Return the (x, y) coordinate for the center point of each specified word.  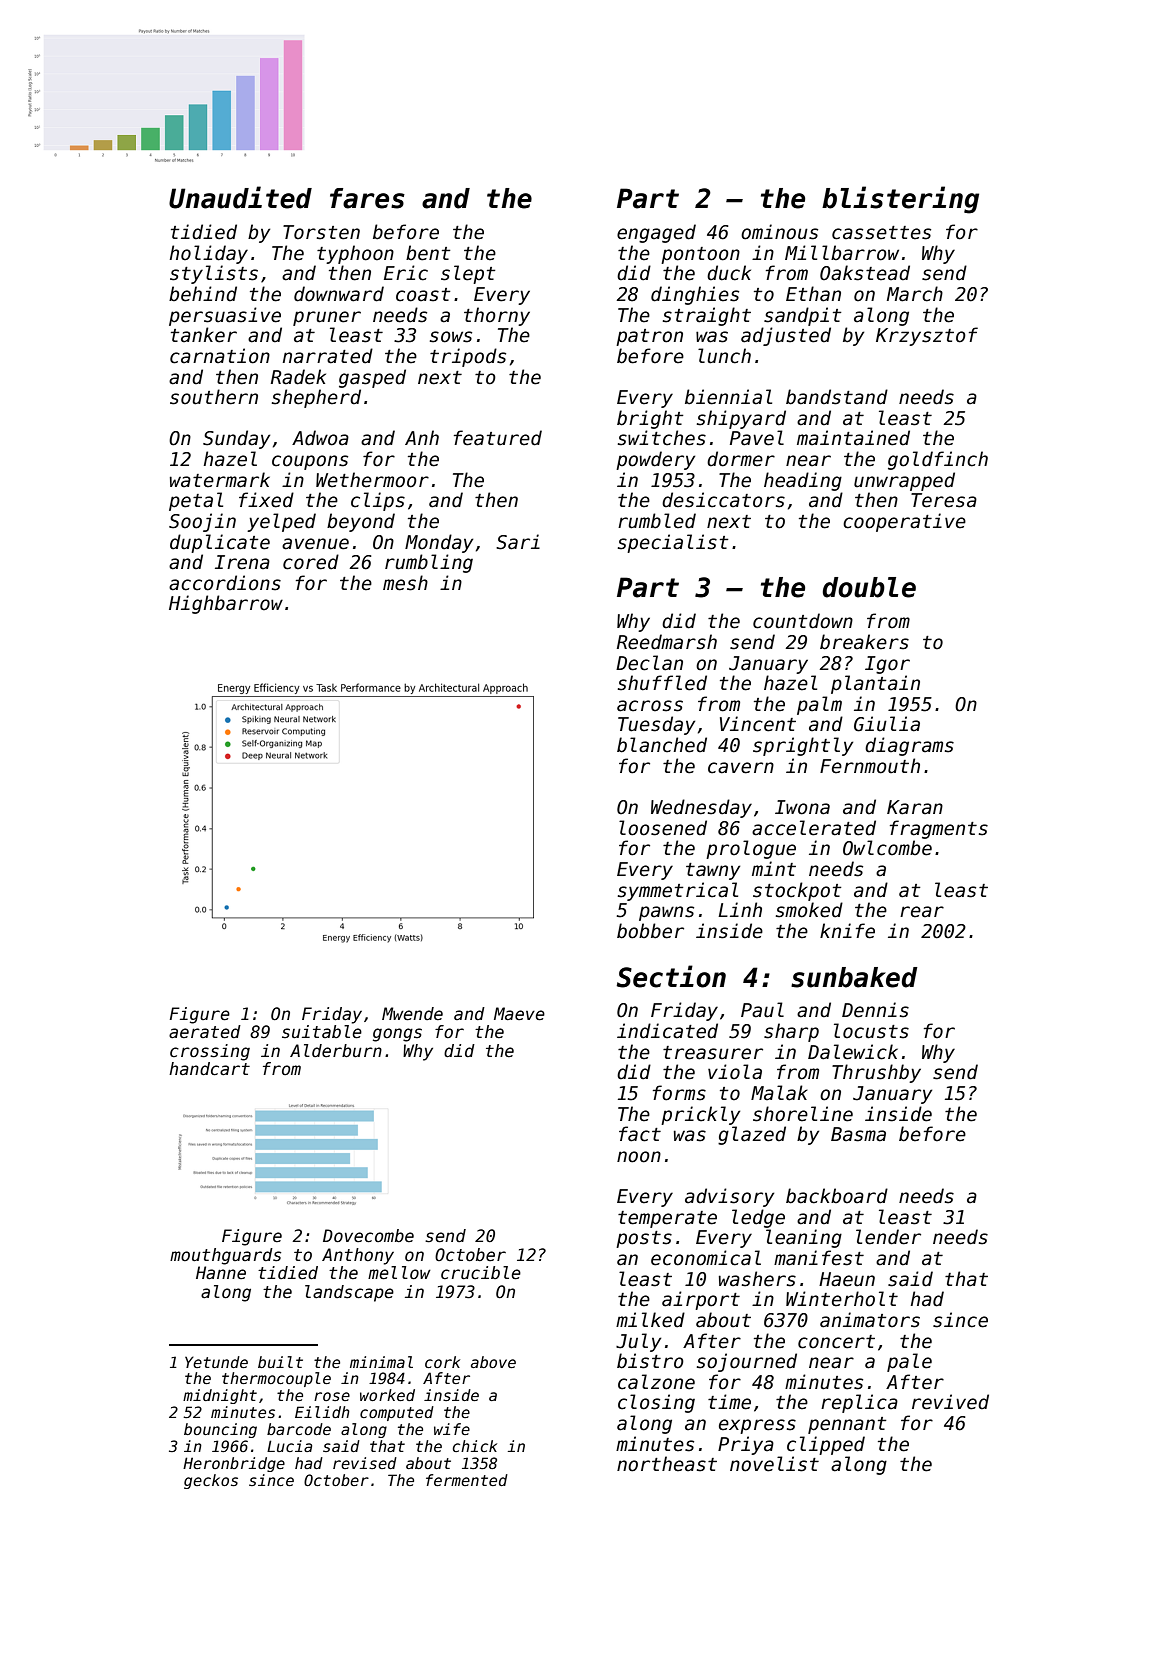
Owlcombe (887, 848)
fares (367, 198)
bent (428, 253)
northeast (667, 1464)
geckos (211, 1481)
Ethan (813, 294)
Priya (746, 1445)
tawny (713, 871)
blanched (662, 745)
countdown (803, 621)
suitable (322, 1032)
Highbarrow (226, 604)
